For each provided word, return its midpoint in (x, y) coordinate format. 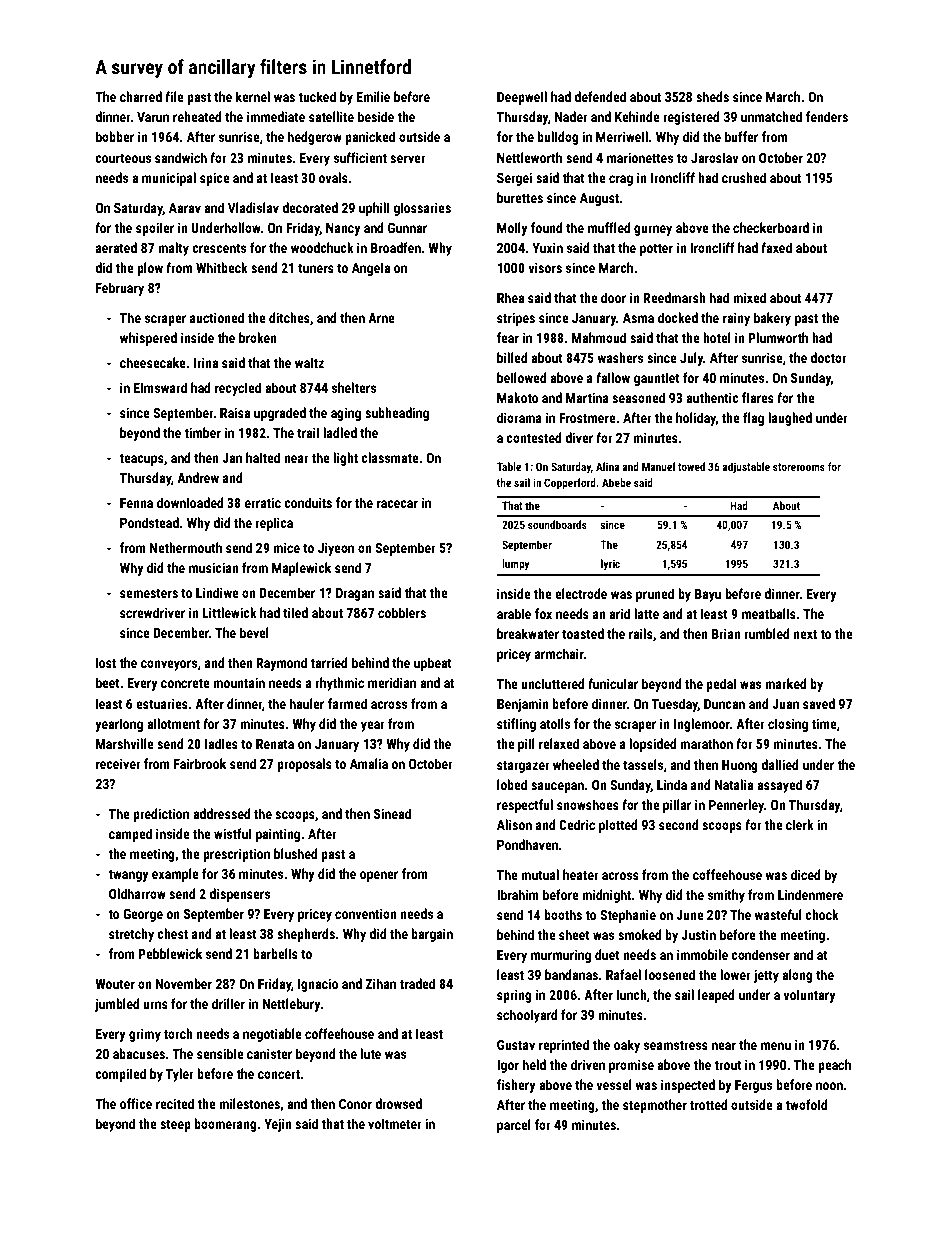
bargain (432, 935)
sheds (712, 96)
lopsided (653, 745)
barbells (275, 953)
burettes (520, 197)
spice (215, 179)
